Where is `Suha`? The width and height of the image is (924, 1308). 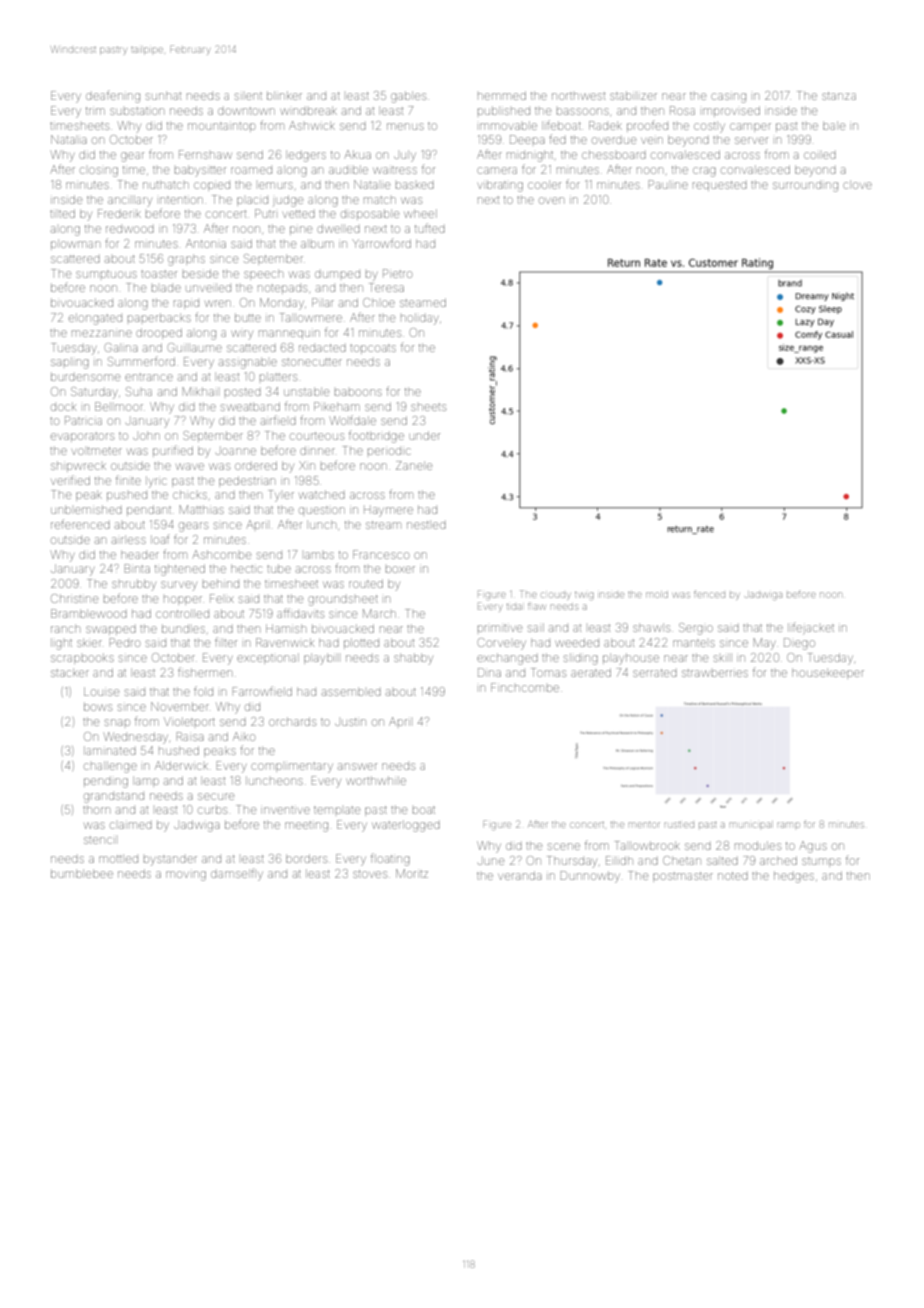
Suha is located at coordinates (139, 391).
